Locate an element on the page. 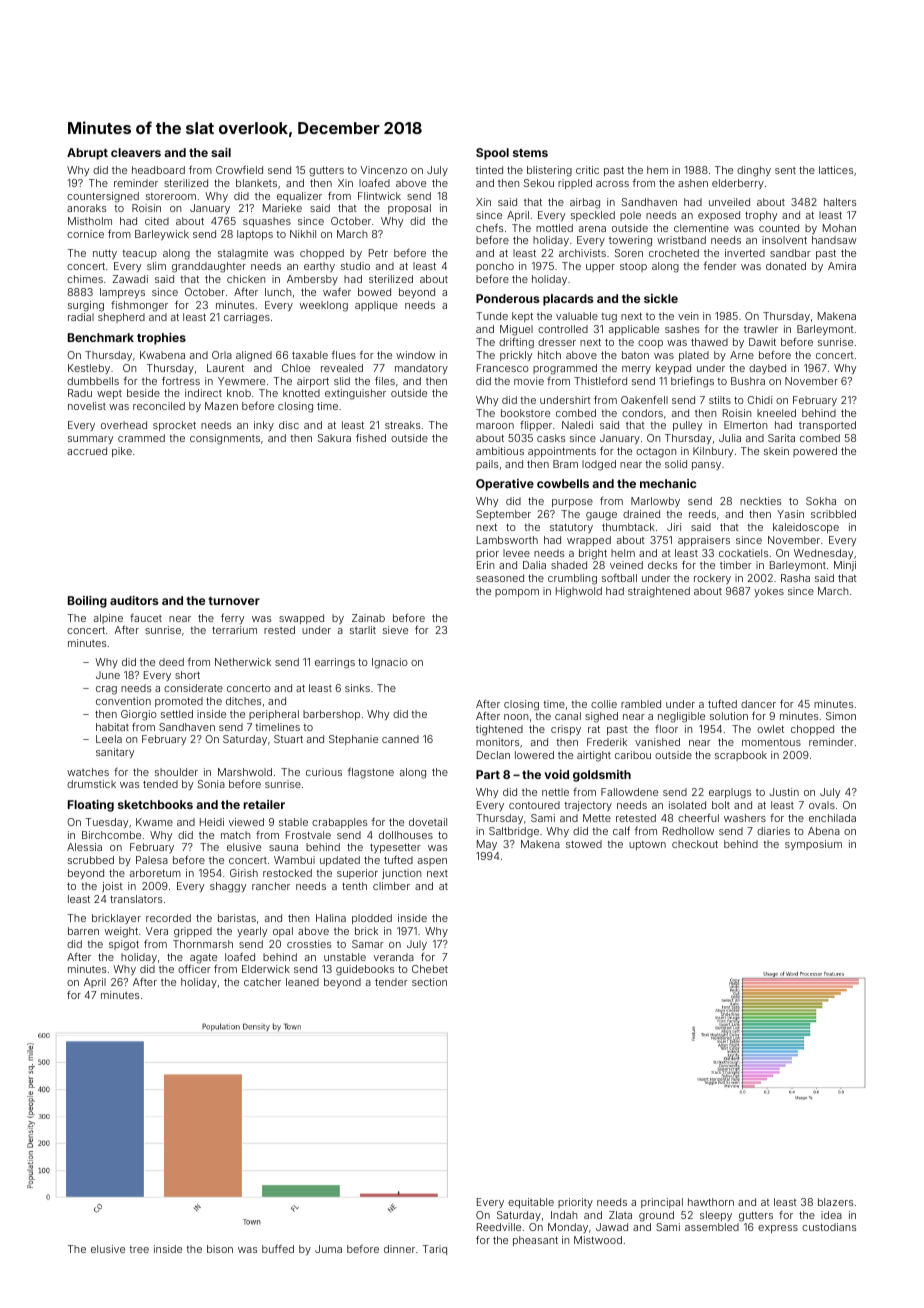 The image size is (924, 1308). Abrupt is located at coordinates (87, 154).
